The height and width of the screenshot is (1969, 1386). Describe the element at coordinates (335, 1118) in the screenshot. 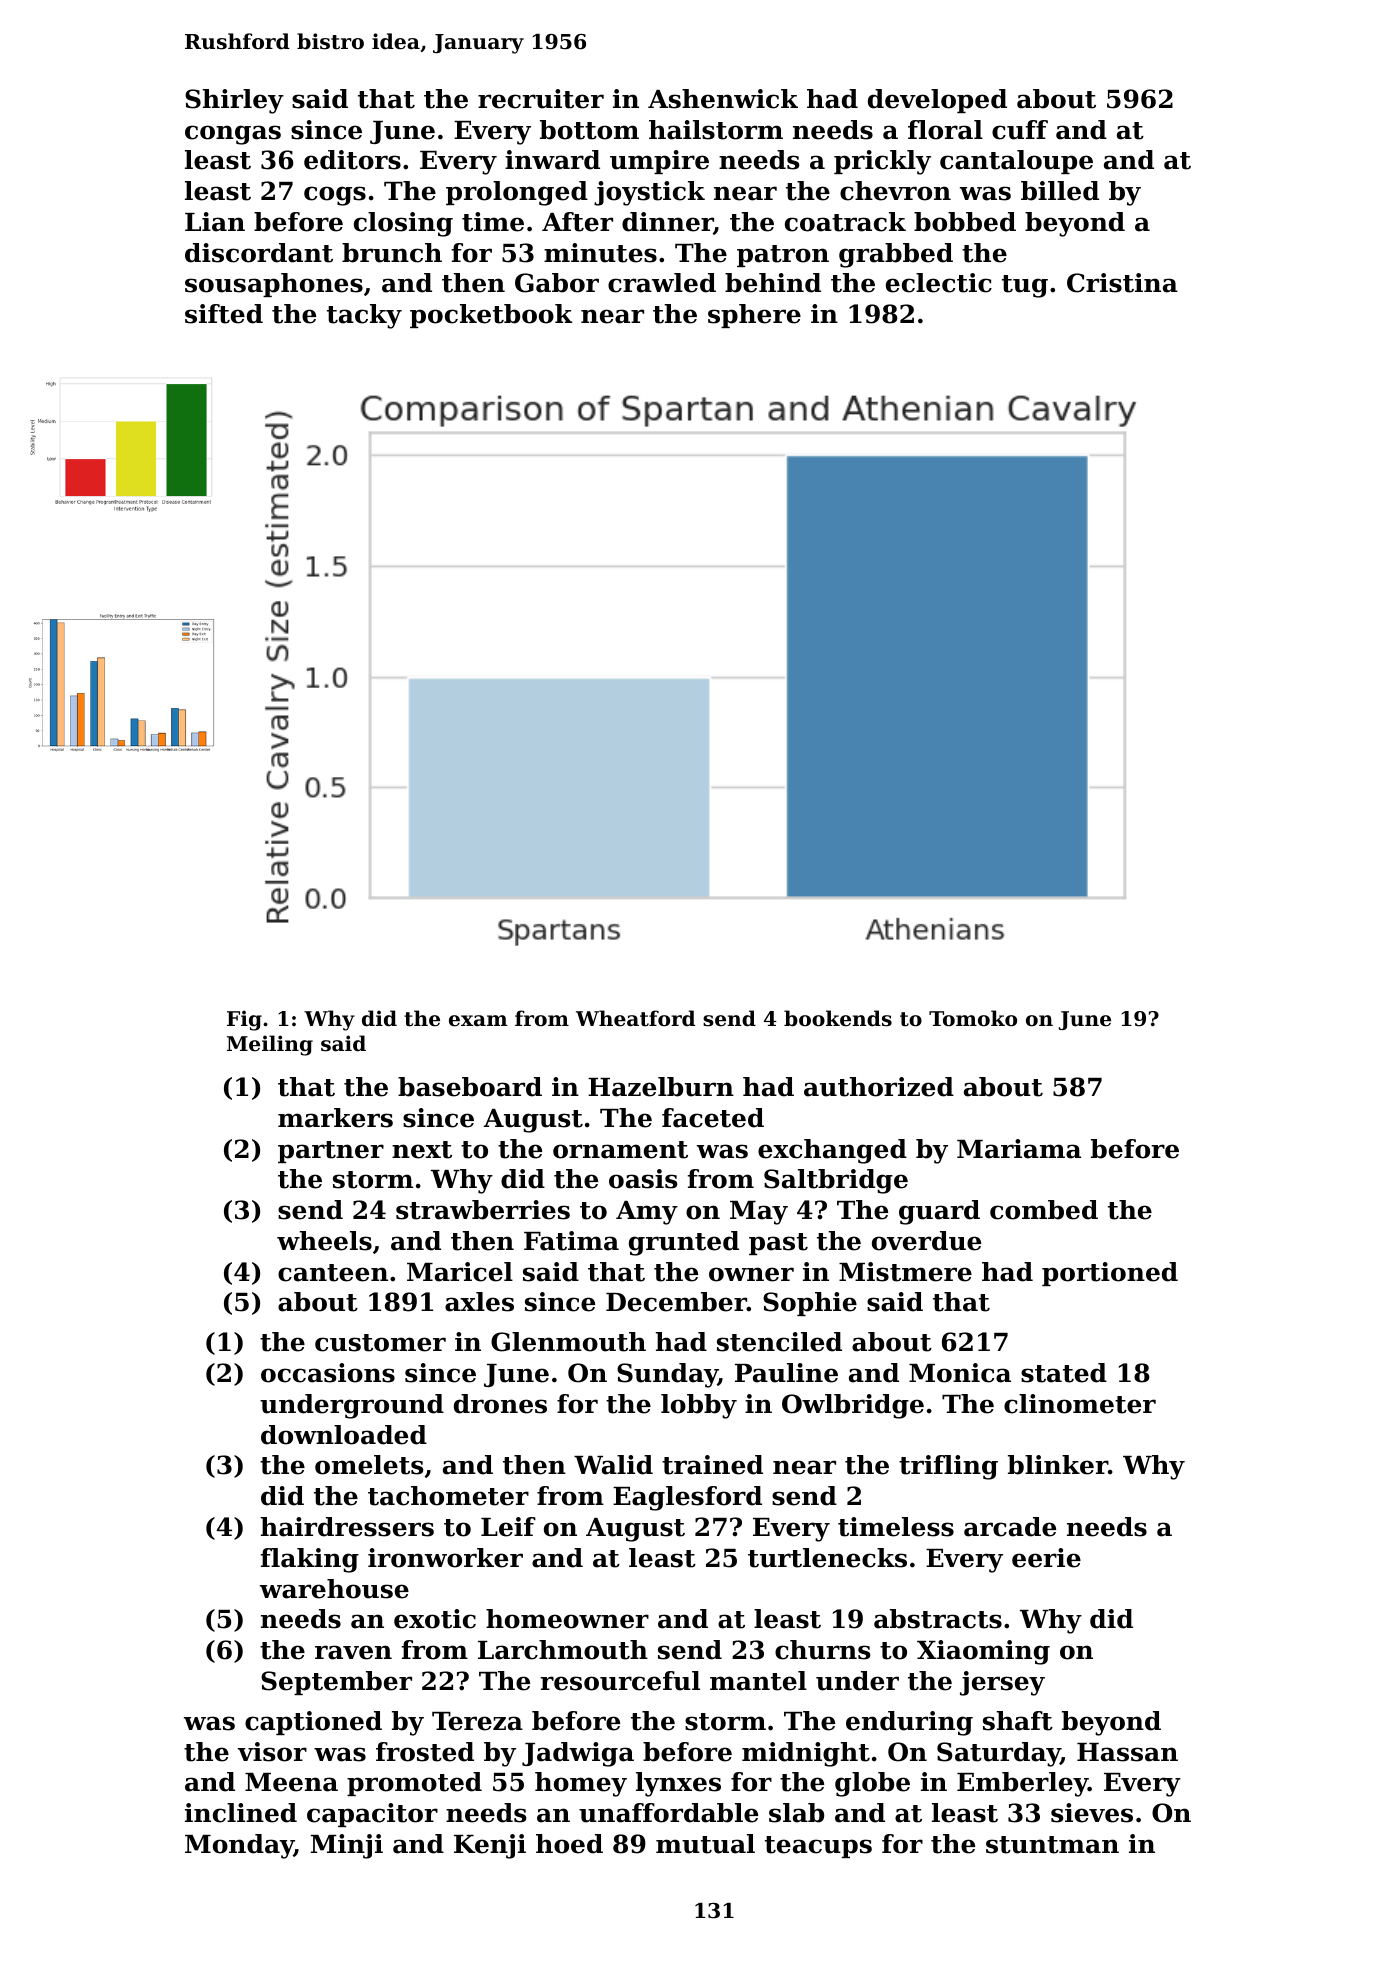

I see `markers` at that location.
